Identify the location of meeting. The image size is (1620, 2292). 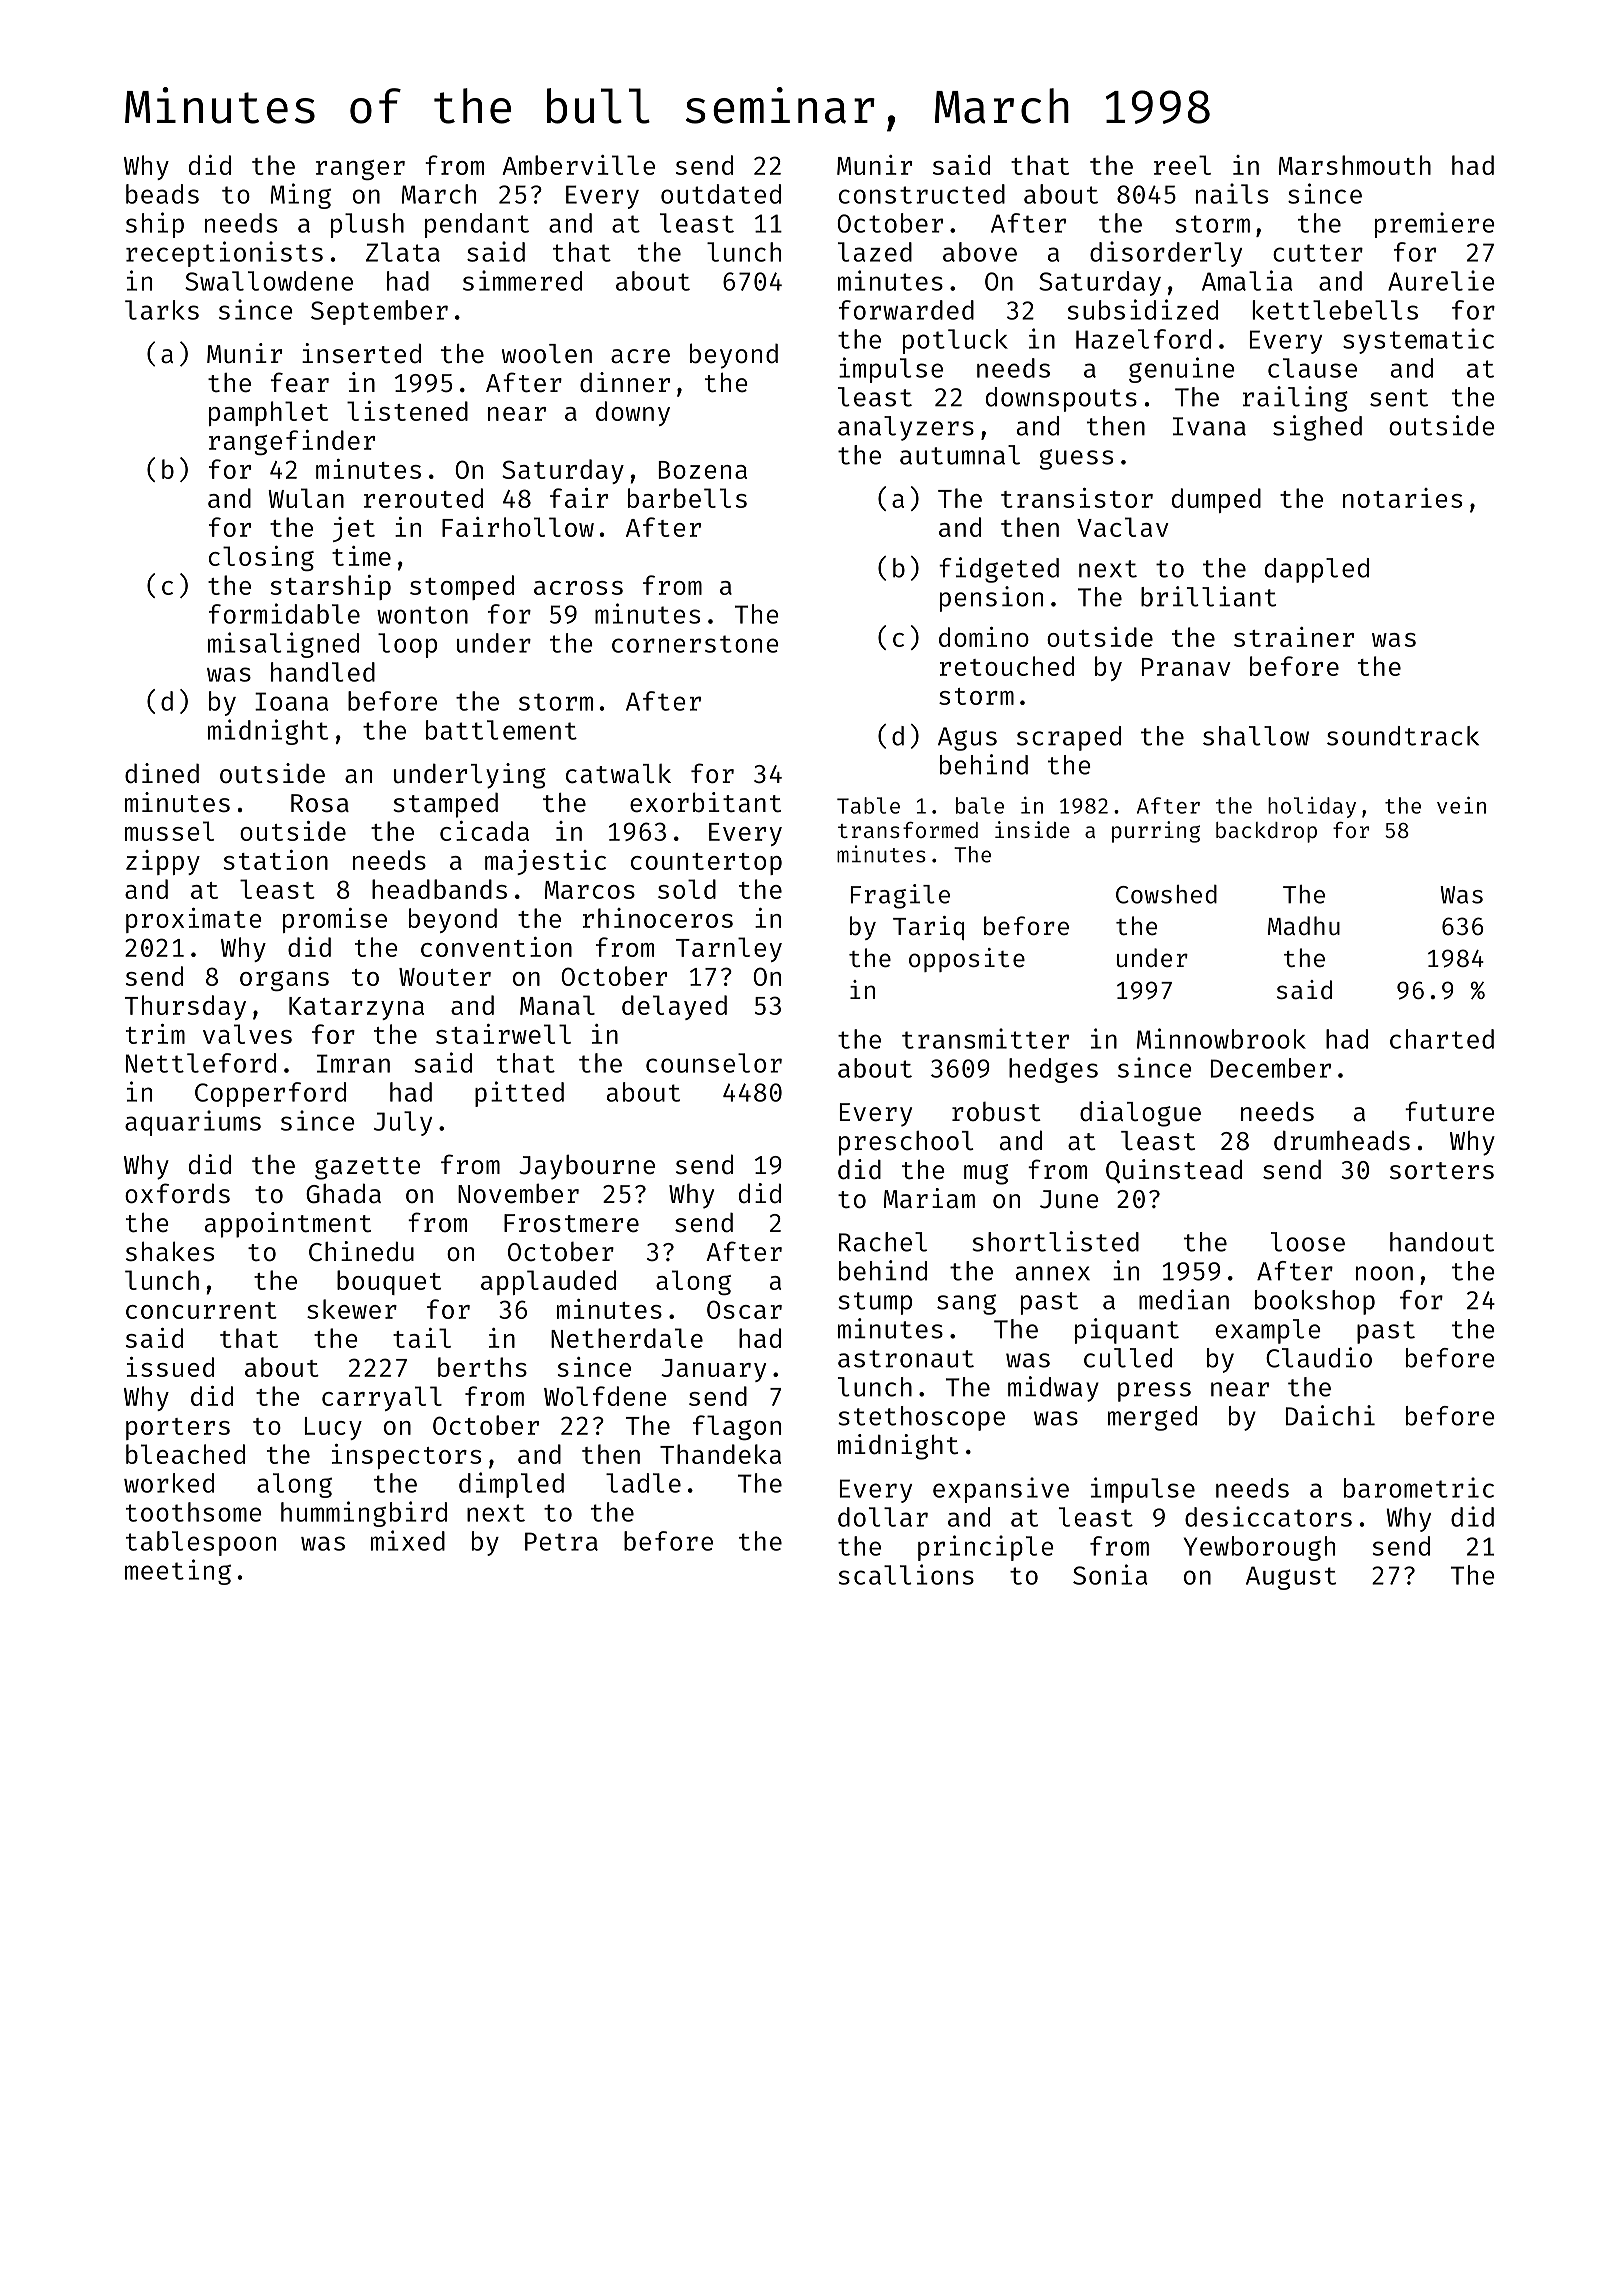
(178, 1572).
